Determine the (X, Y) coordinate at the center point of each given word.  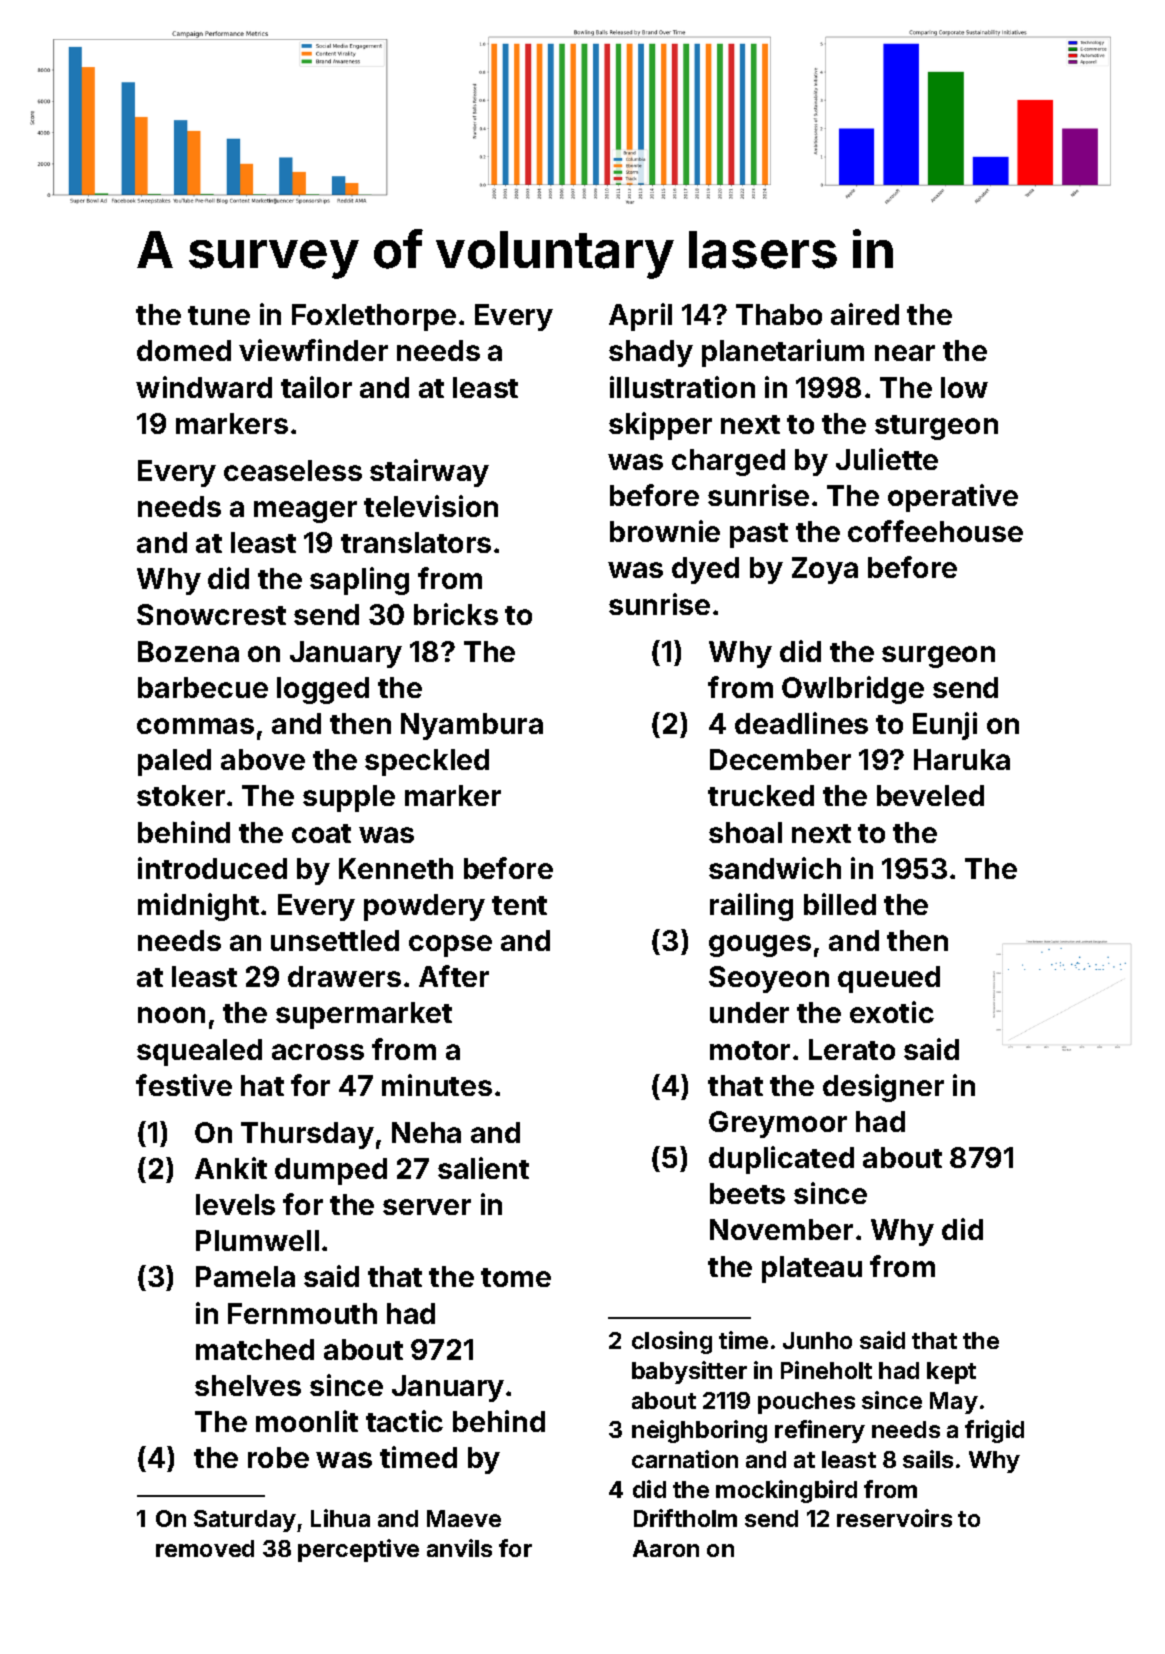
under (749, 1012)
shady (651, 353)
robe (278, 1457)
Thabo (779, 314)
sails (928, 1459)
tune (219, 315)
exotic (892, 1012)
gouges (760, 946)
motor (750, 1050)
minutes (437, 1085)
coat (321, 833)
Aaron (666, 1548)
